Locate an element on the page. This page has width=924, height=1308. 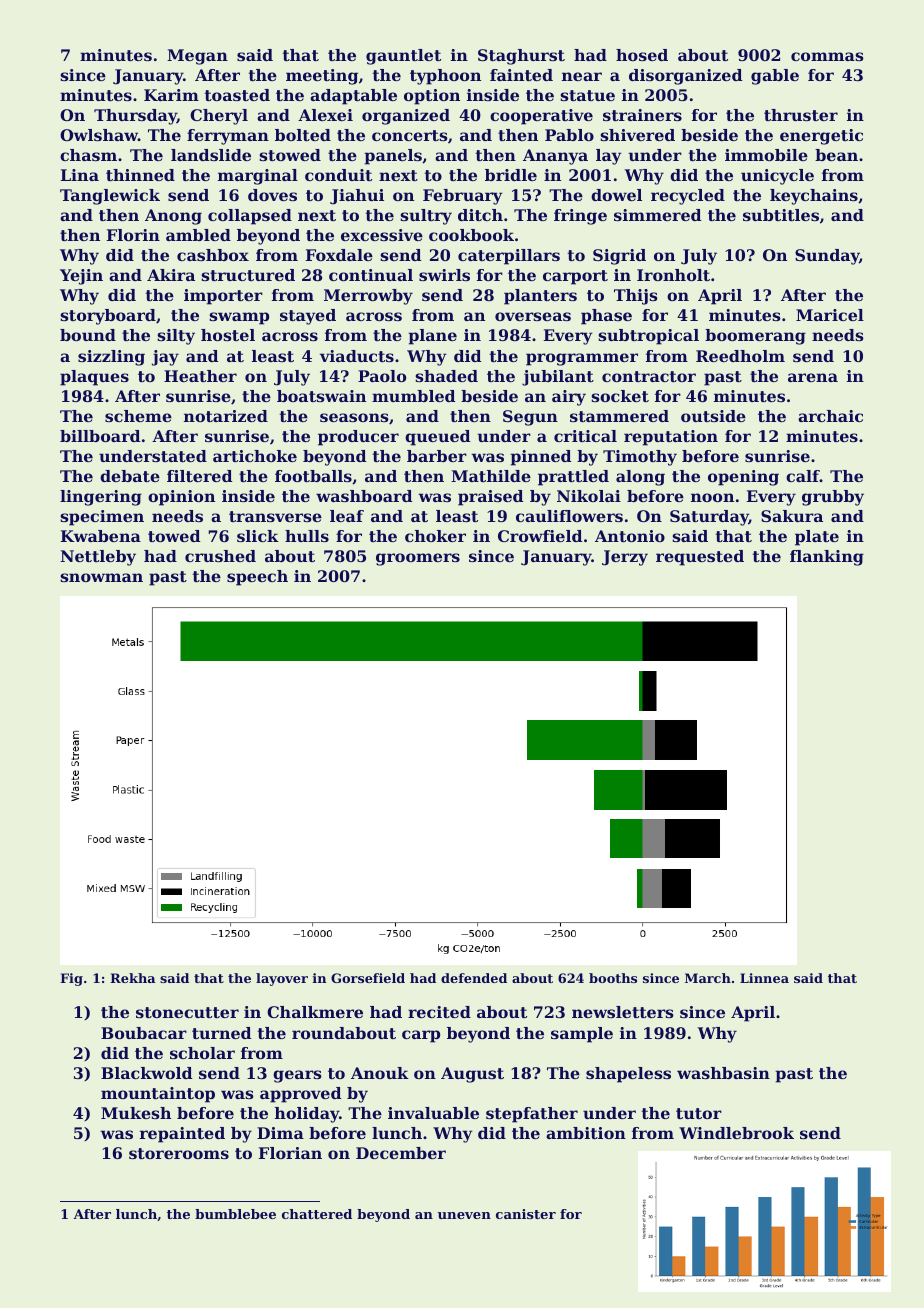
Kwabena is located at coordinates (101, 536).
